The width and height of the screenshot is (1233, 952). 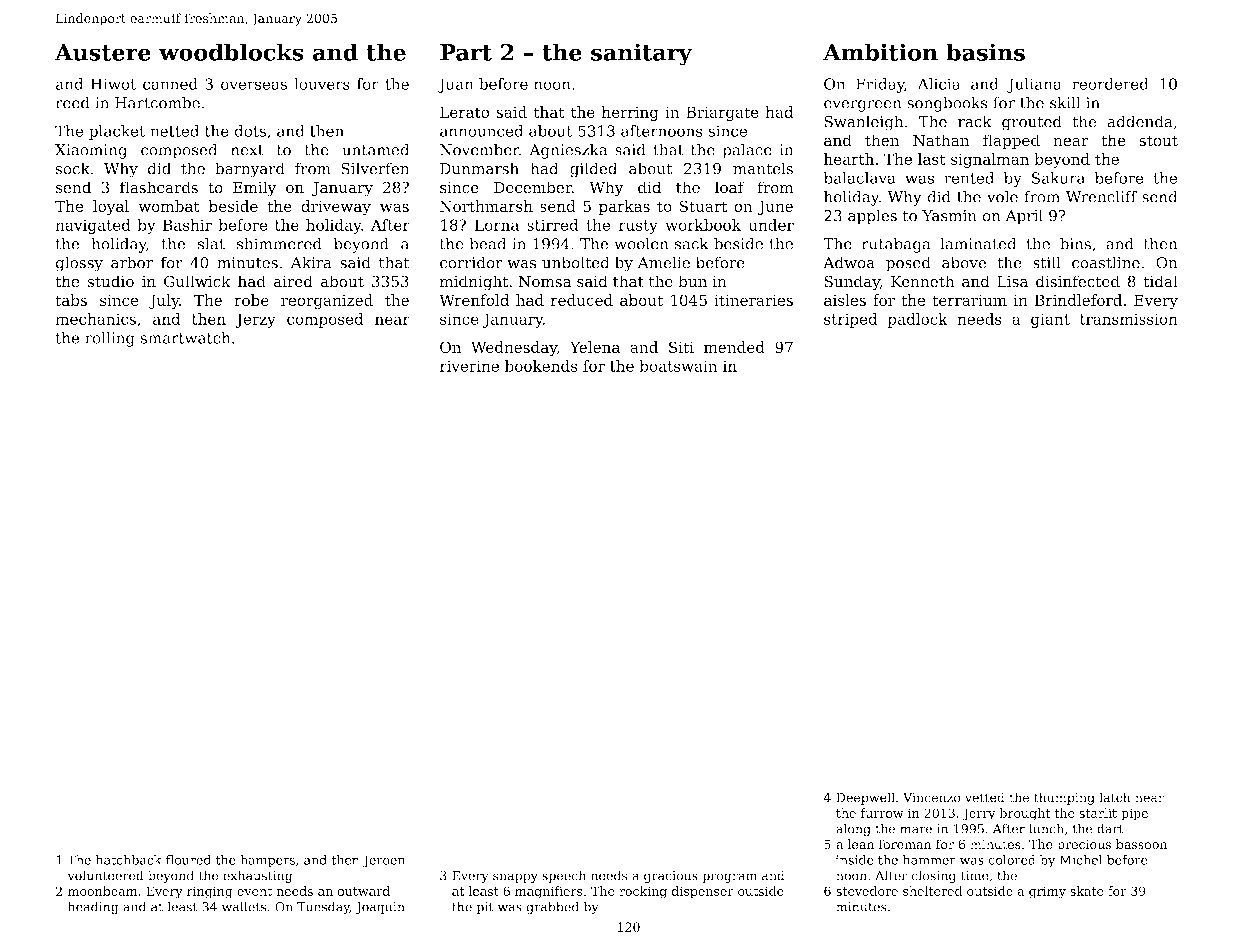 I want to click on songbooks, so click(x=947, y=104).
